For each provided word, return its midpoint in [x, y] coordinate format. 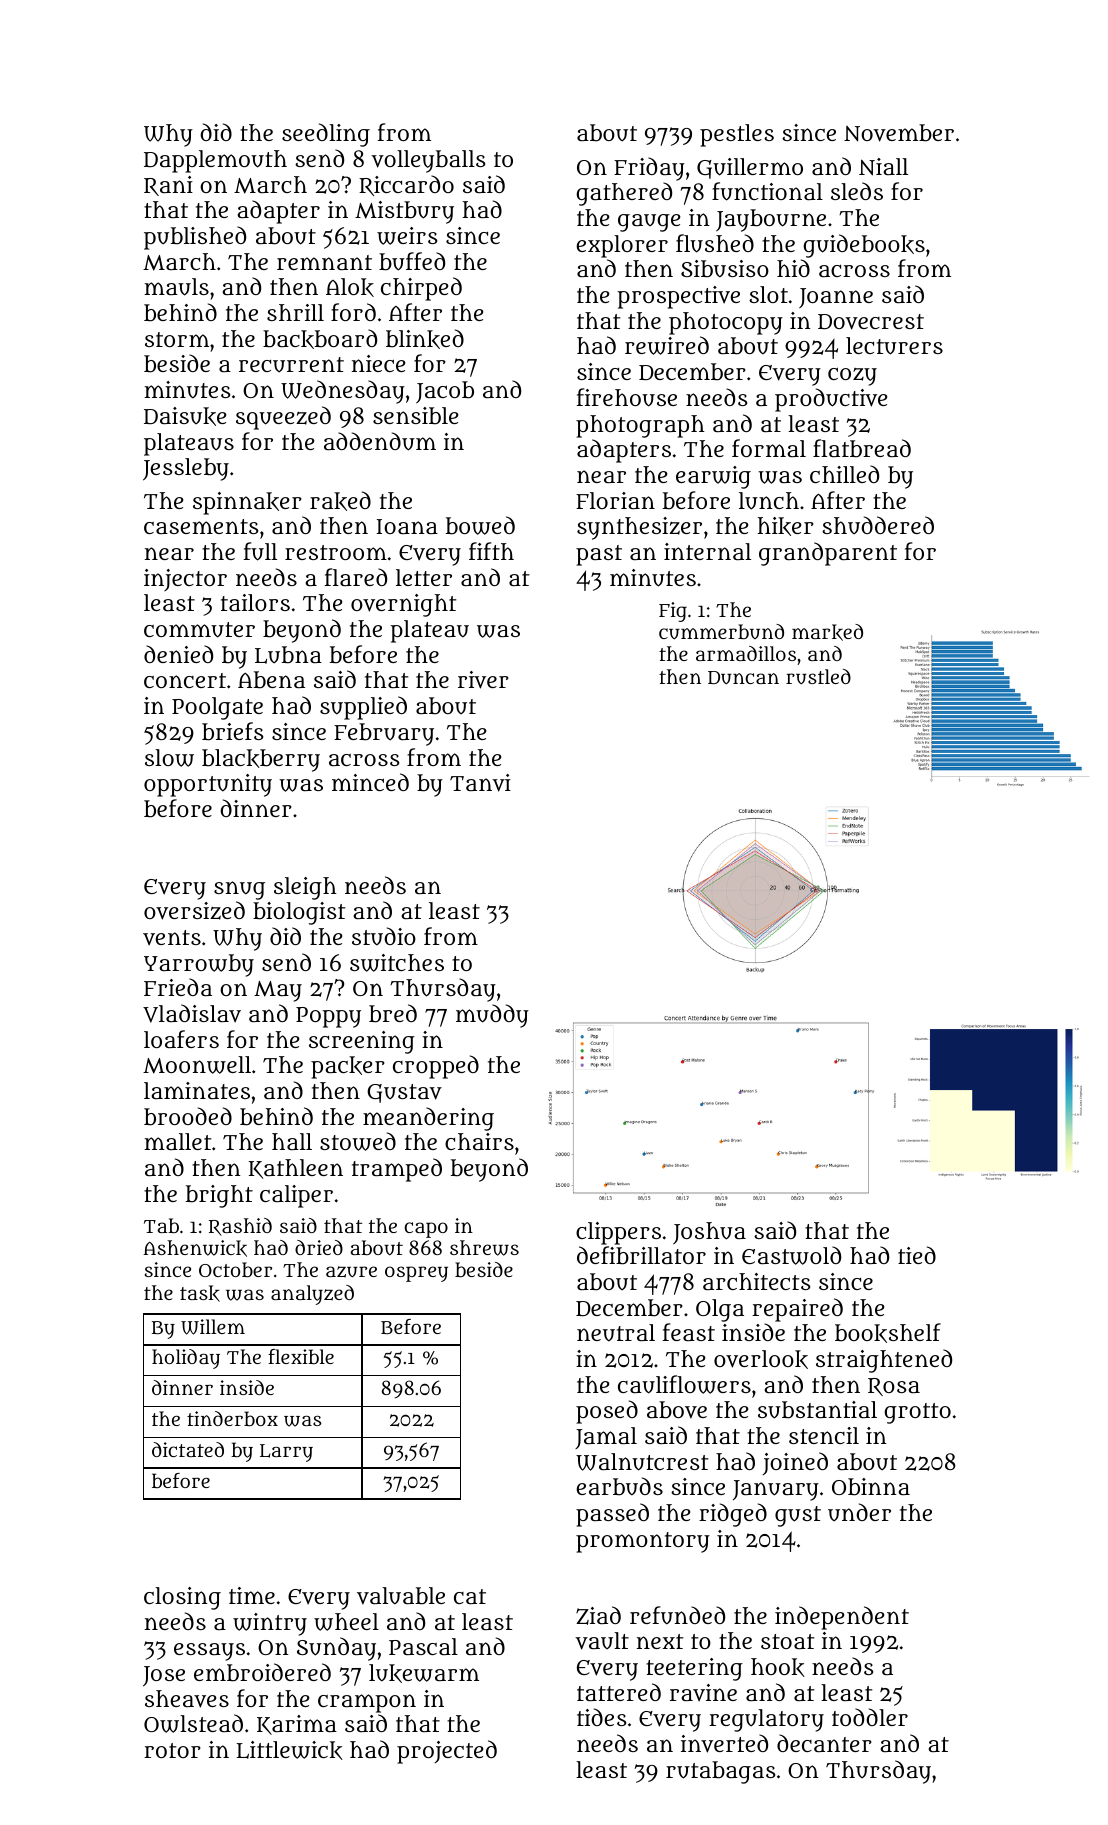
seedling [326, 135]
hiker [786, 526]
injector [185, 580]
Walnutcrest [642, 1462]
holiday [186, 1359]
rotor [172, 1750]
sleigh [305, 888]
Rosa [894, 1387]
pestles [737, 135]
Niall [883, 167]
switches [397, 963]
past [599, 555]
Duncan [743, 677]
